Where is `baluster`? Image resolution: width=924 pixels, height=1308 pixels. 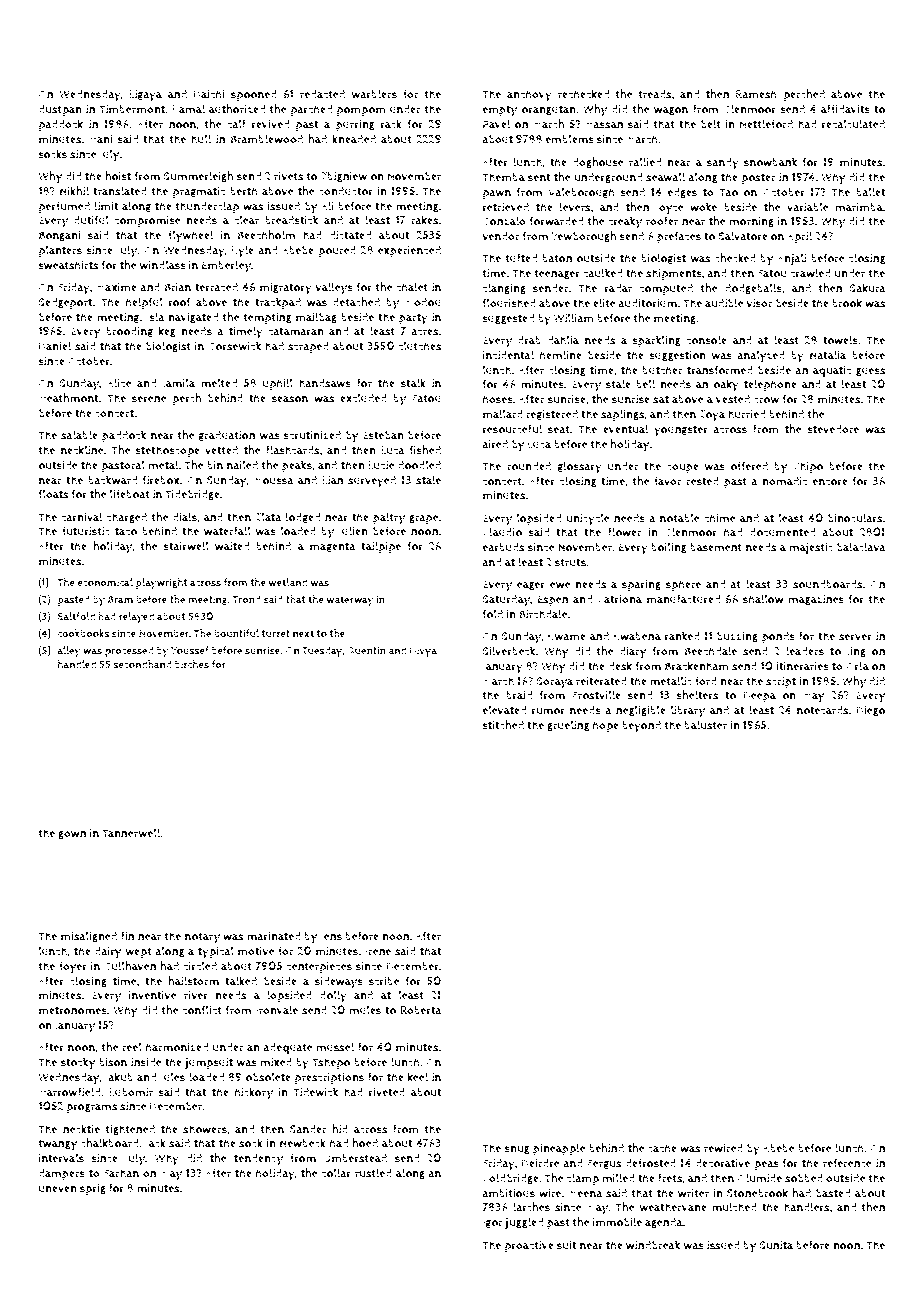 baluster is located at coordinates (705, 725).
